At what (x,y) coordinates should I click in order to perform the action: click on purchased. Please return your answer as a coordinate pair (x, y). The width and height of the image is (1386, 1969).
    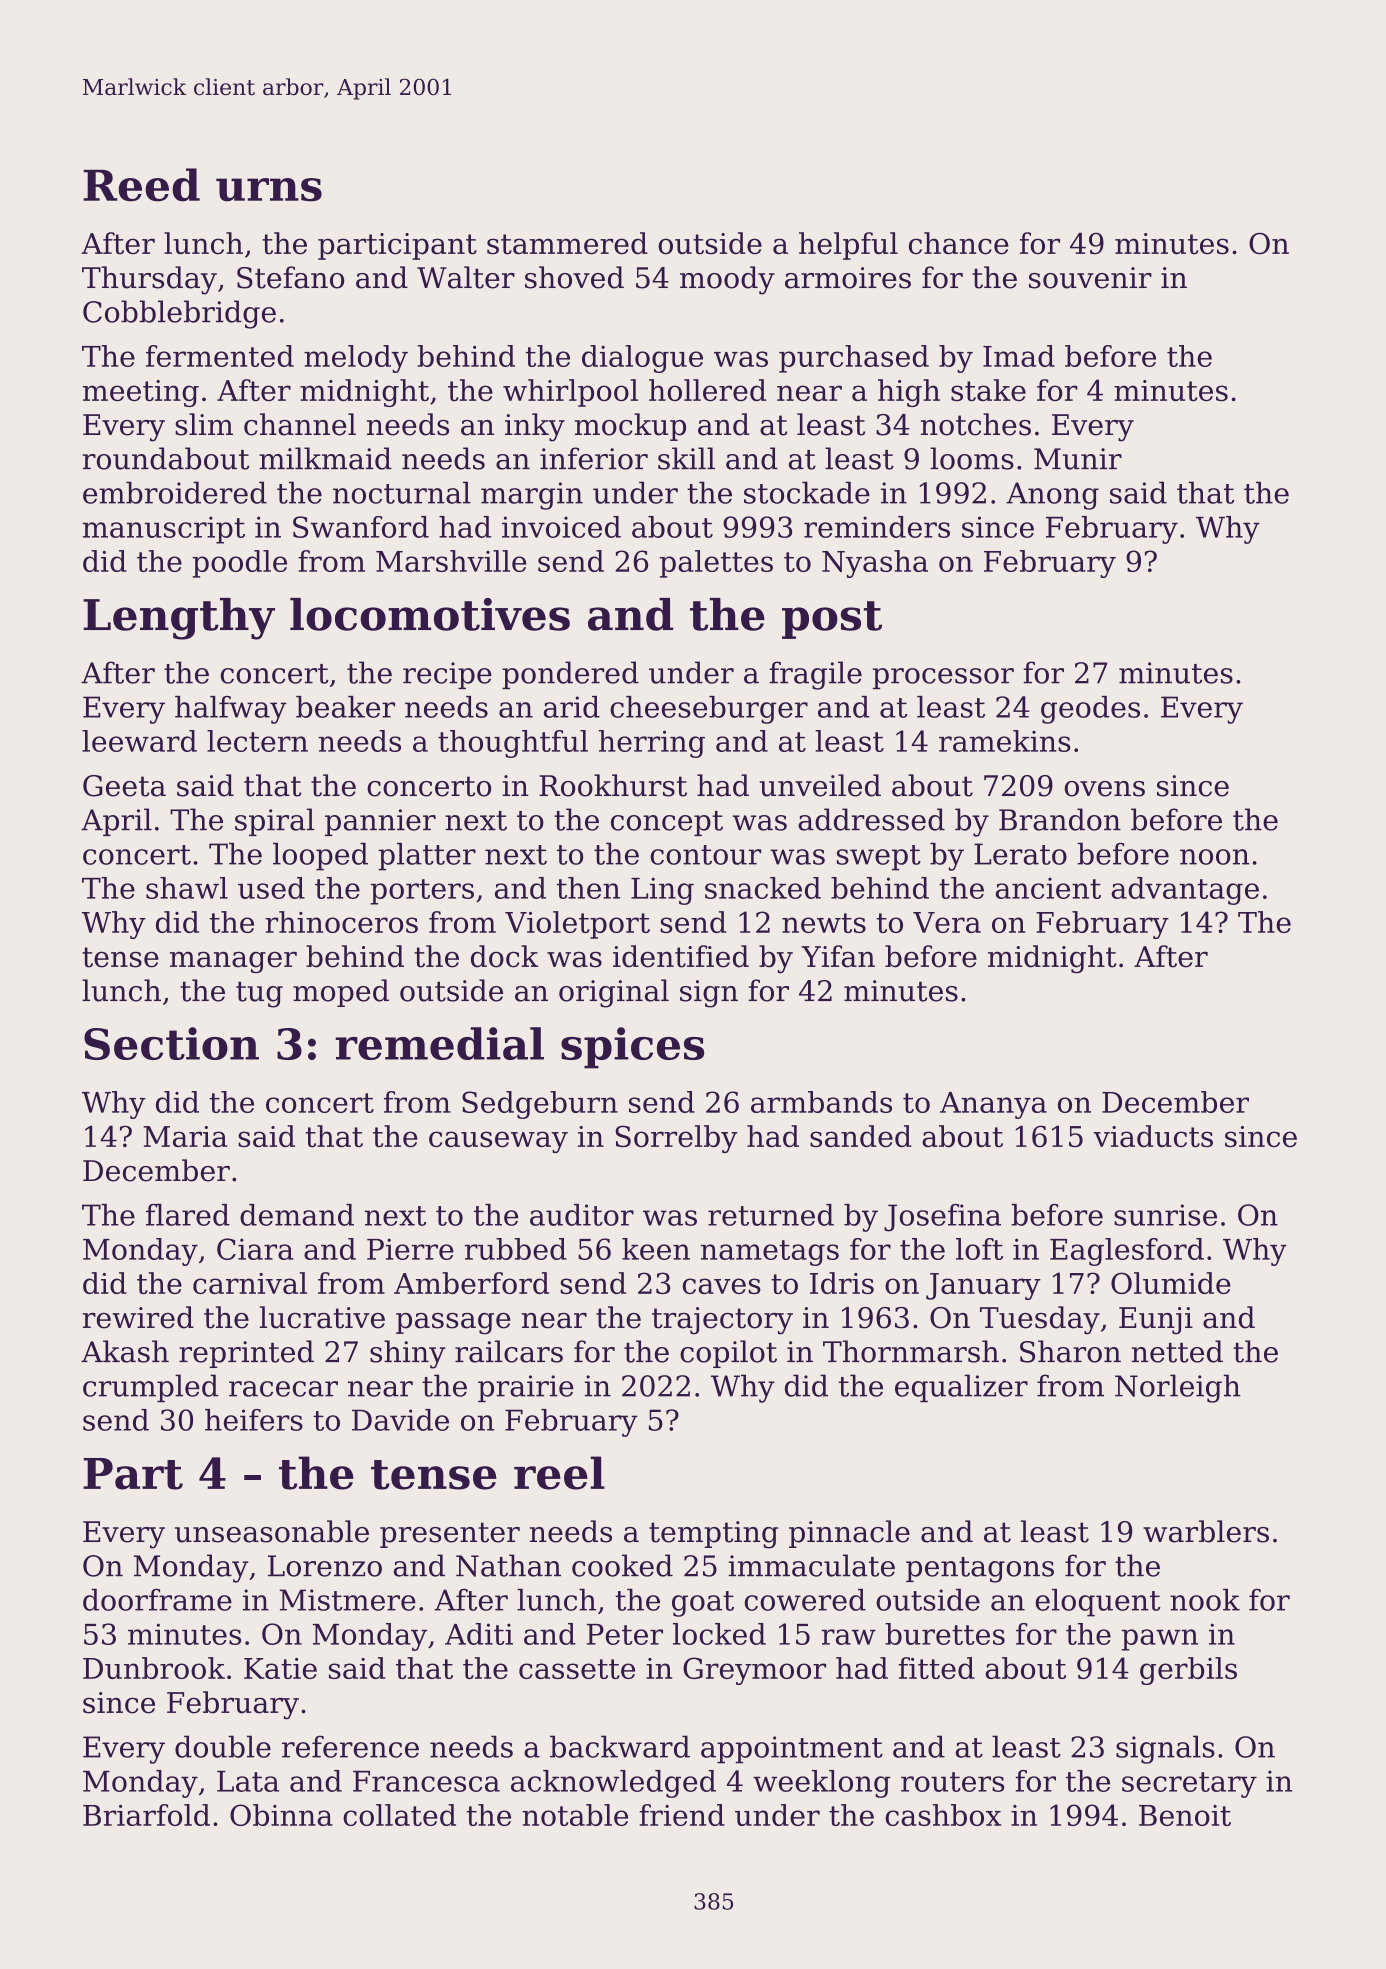
    Looking at the image, I should click on (854, 359).
